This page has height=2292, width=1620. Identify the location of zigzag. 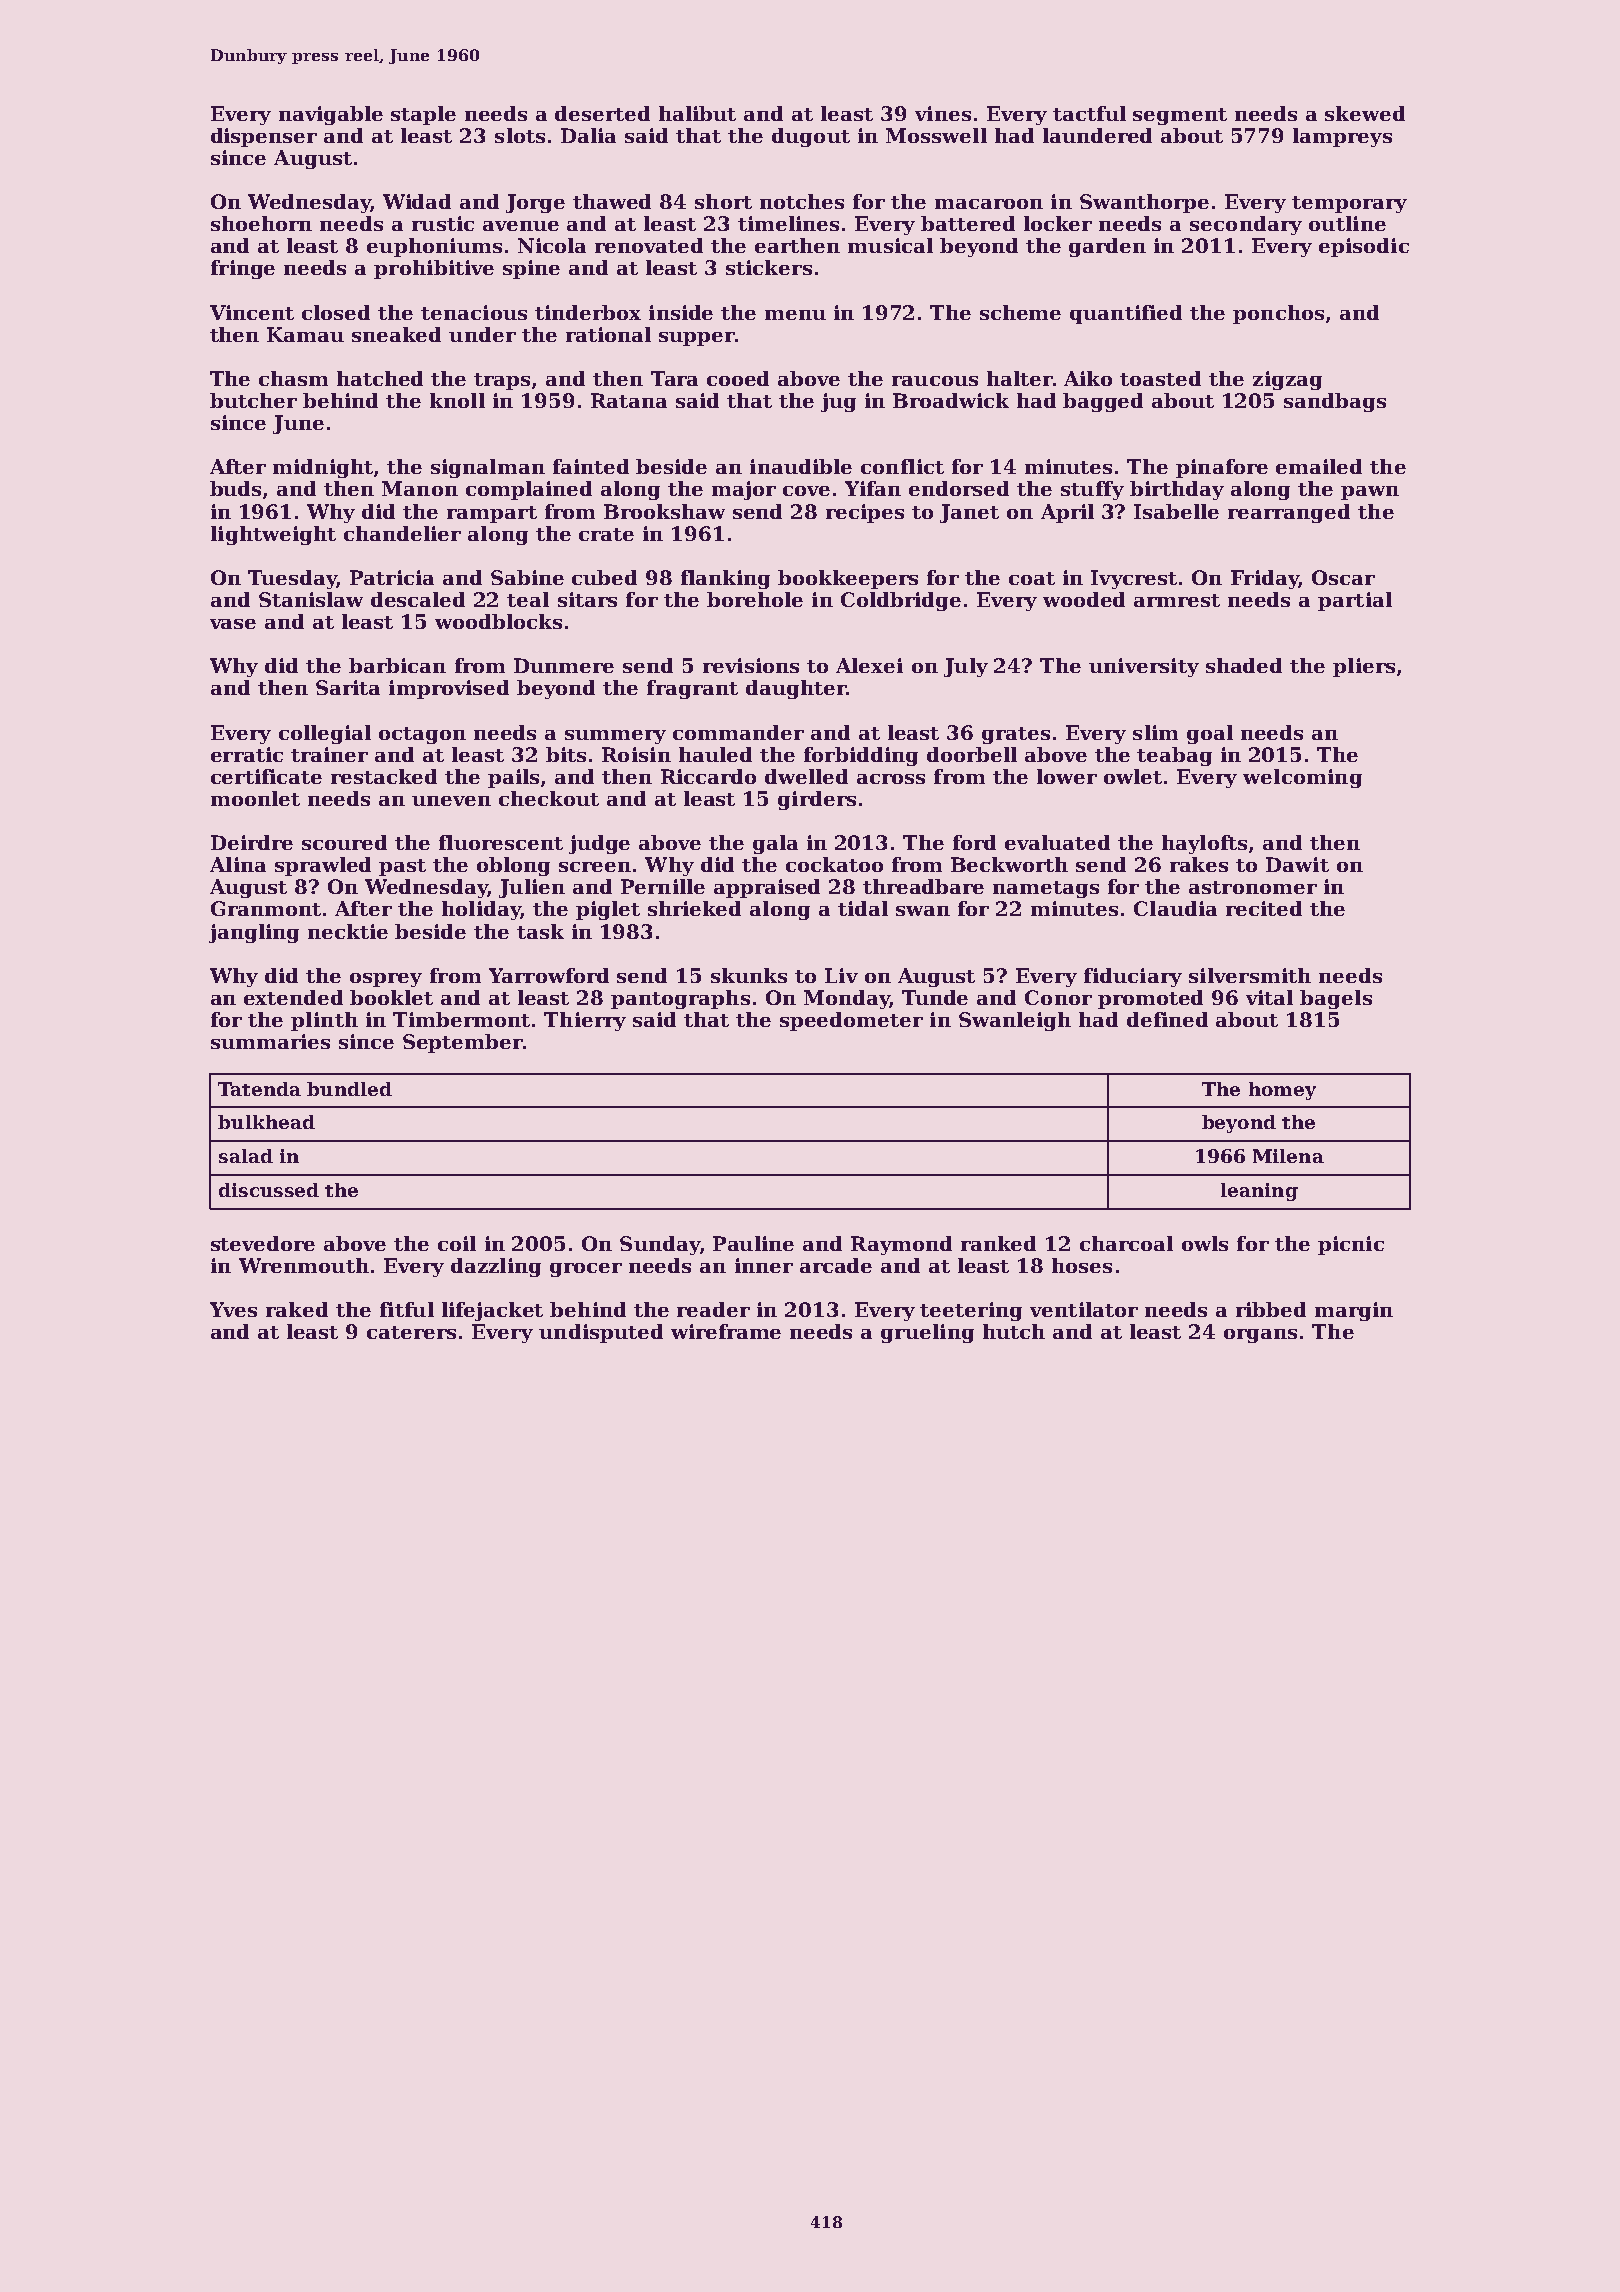
(1287, 380).
